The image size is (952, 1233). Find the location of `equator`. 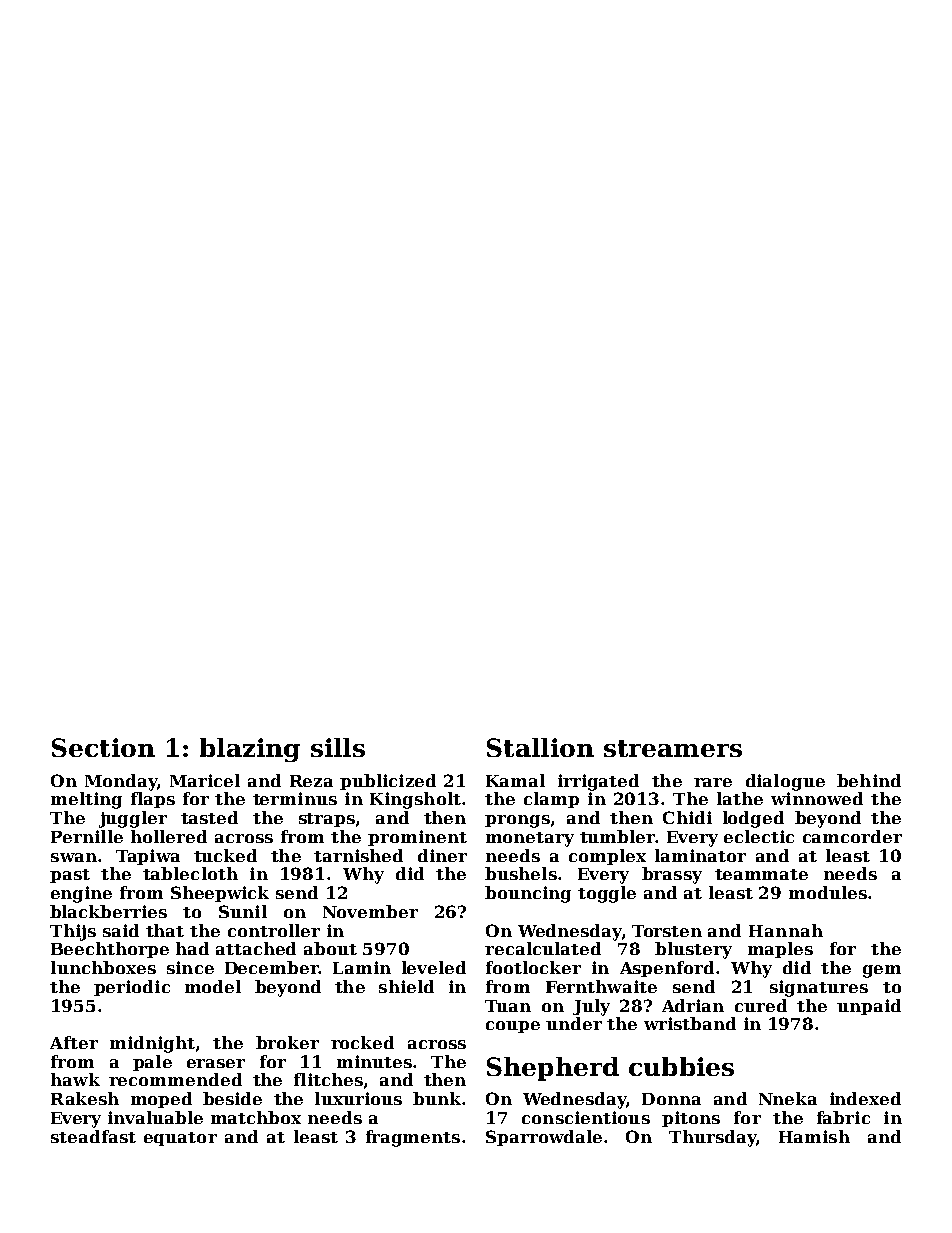

equator is located at coordinates (180, 1139).
